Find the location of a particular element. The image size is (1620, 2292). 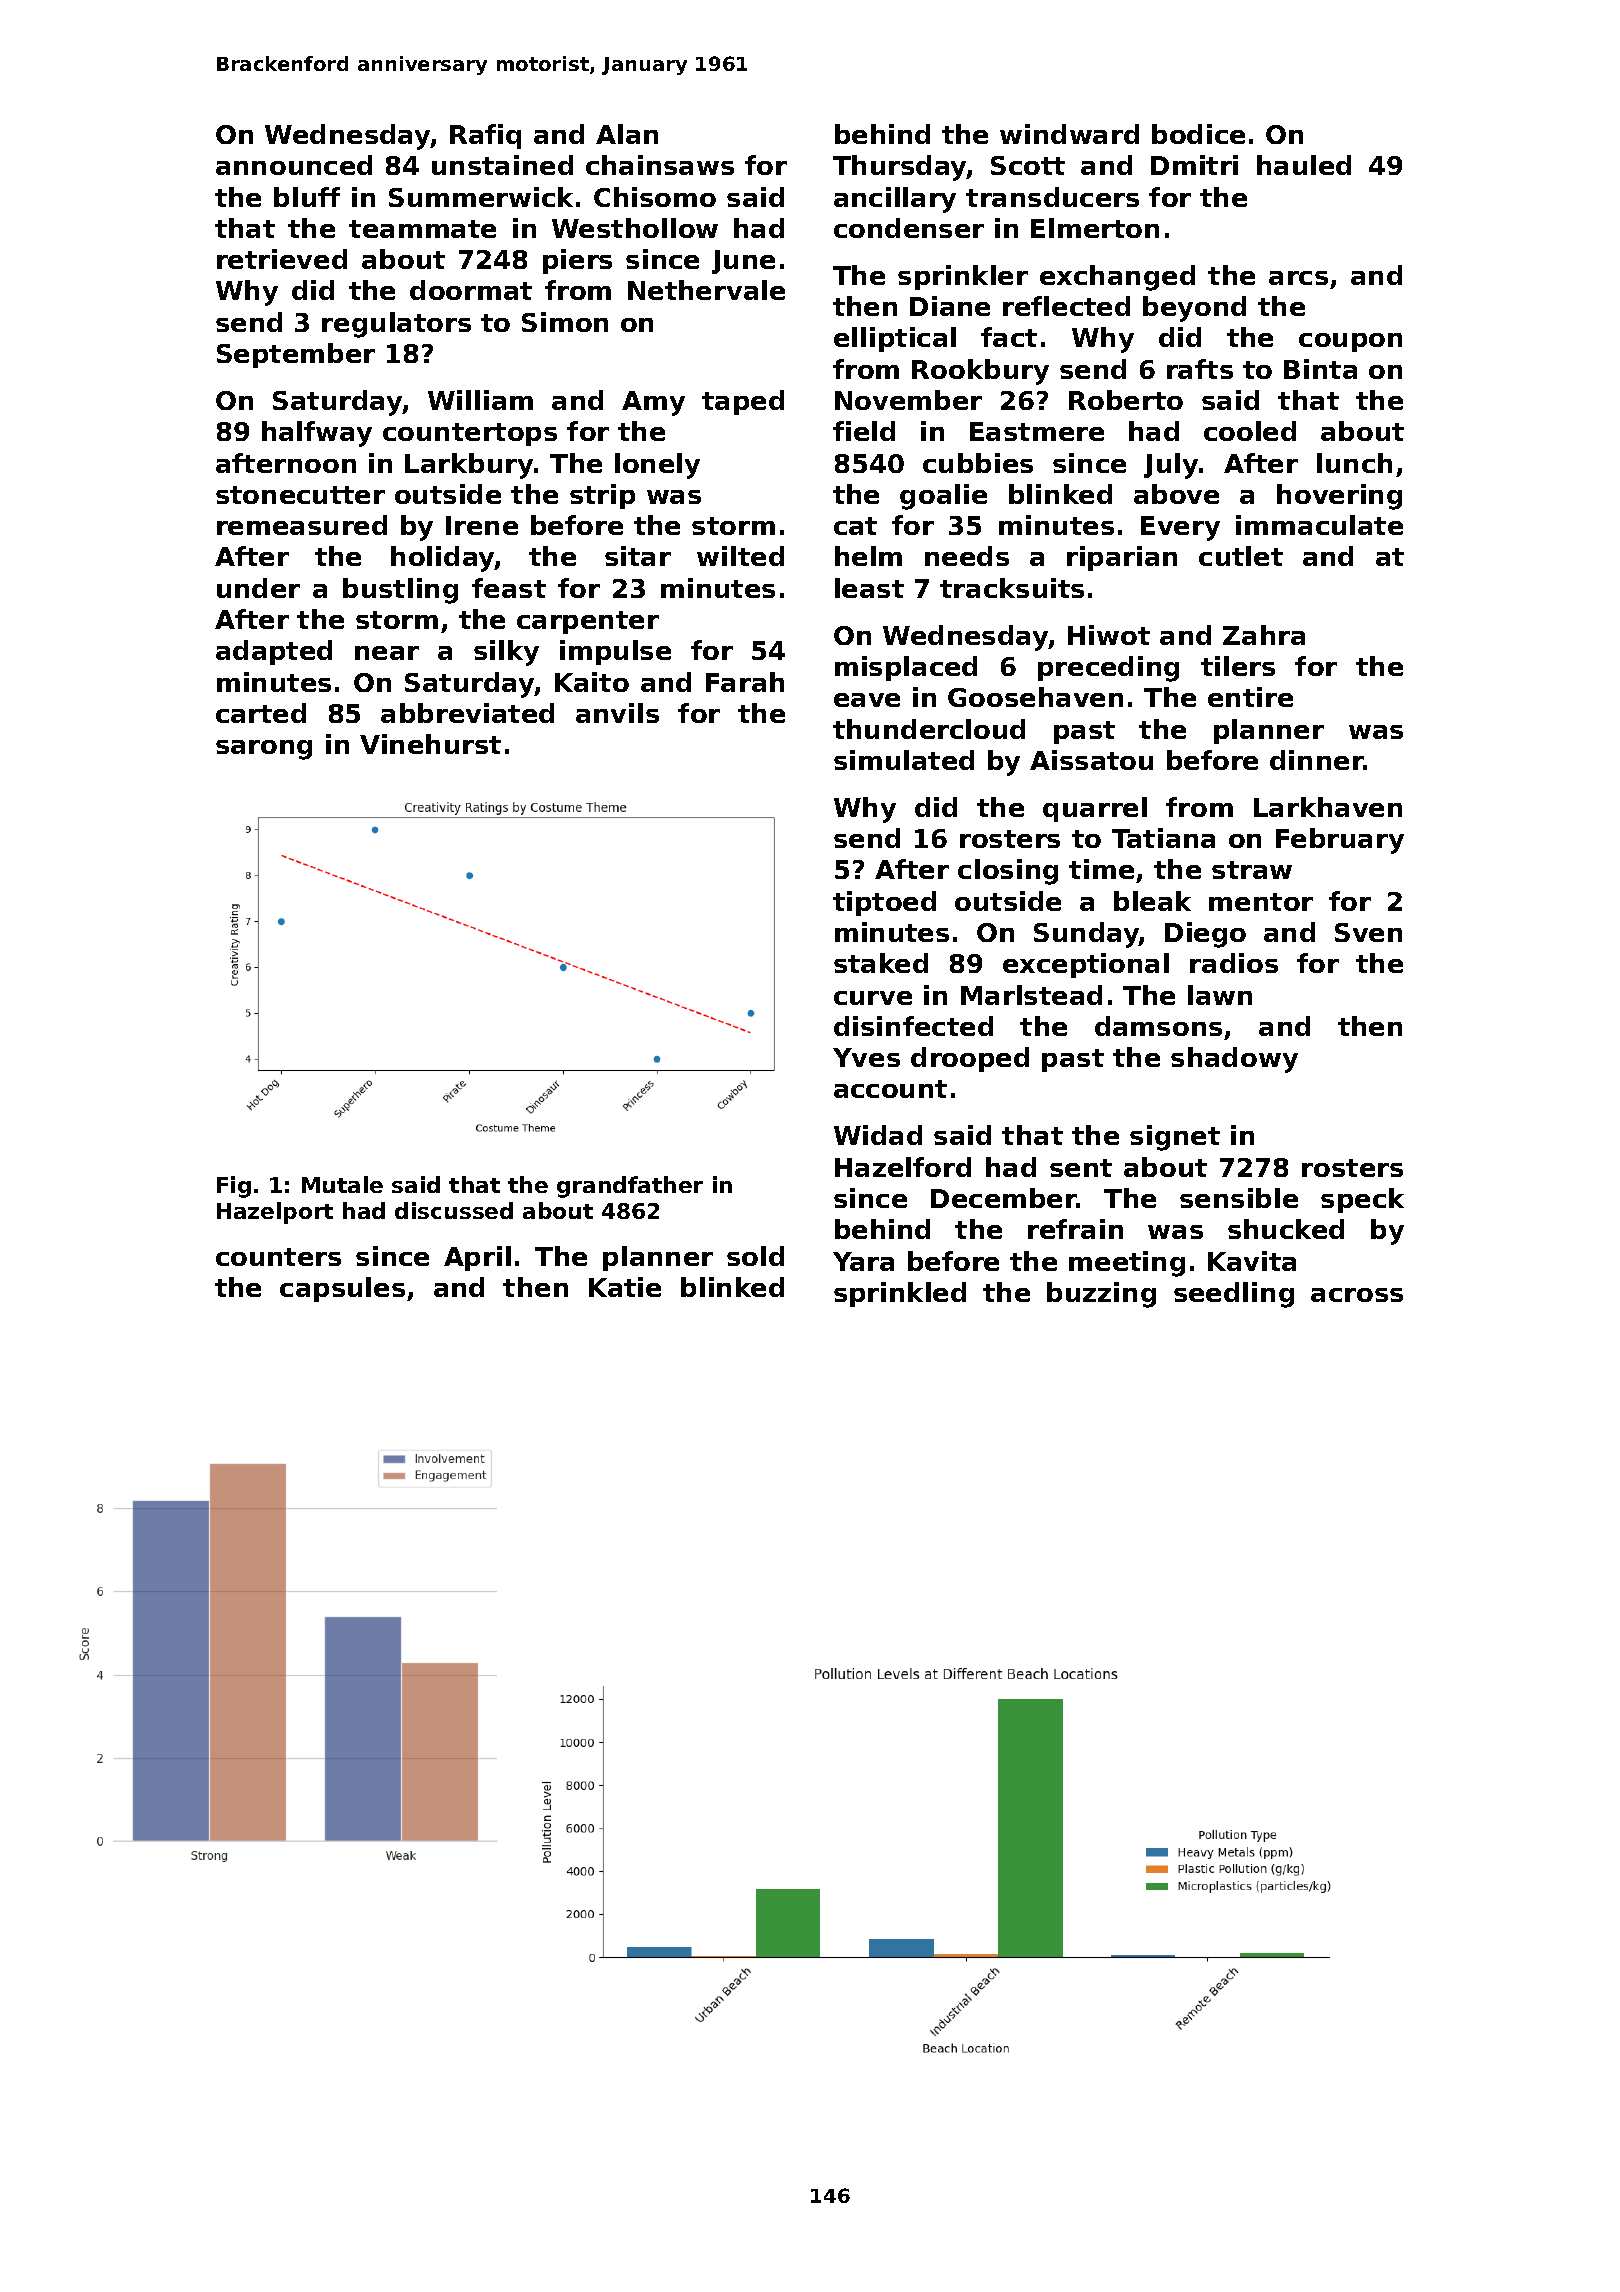

Binta is located at coordinates (1320, 369).
